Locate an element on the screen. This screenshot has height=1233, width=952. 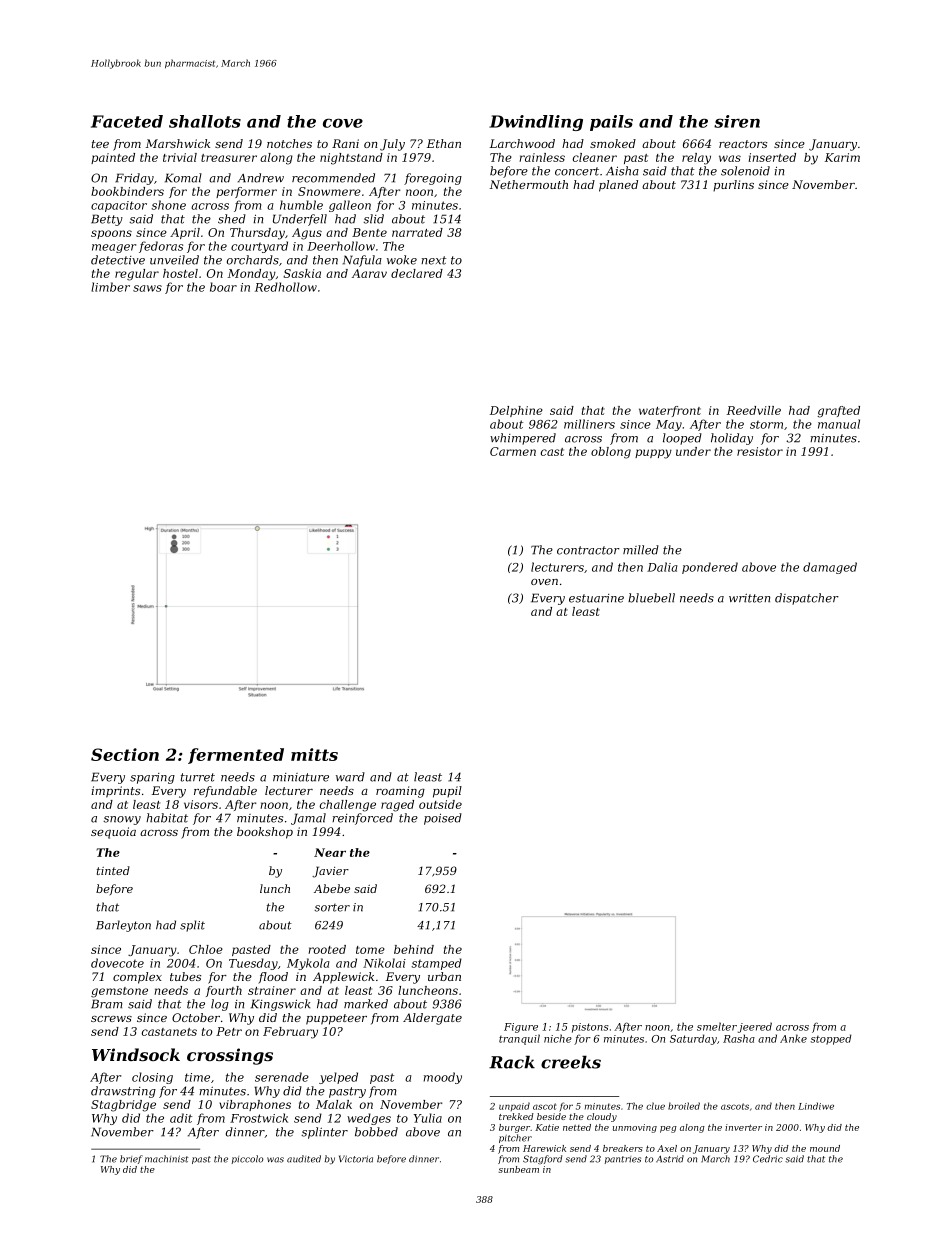
Redhollow is located at coordinates (286, 287).
